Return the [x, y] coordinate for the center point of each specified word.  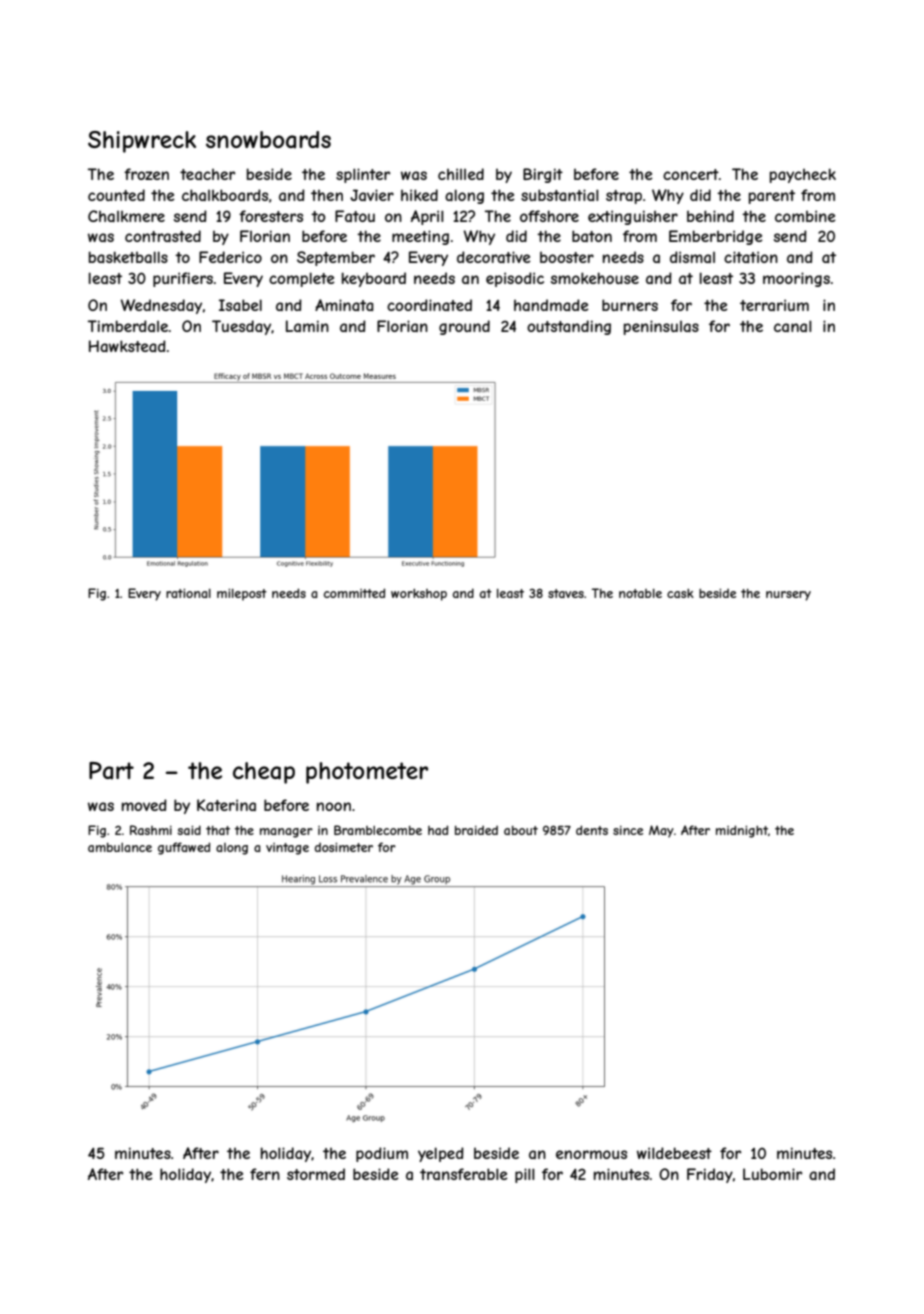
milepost [242, 595]
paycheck [803, 175]
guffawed [184, 848]
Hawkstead [127, 346]
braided [476, 830]
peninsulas [661, 327]
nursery [788, 596]
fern [265, 1174]
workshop [419, 595]
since [628, 830]
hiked [419, 195]
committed [354, 593]
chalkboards [225, 195]
